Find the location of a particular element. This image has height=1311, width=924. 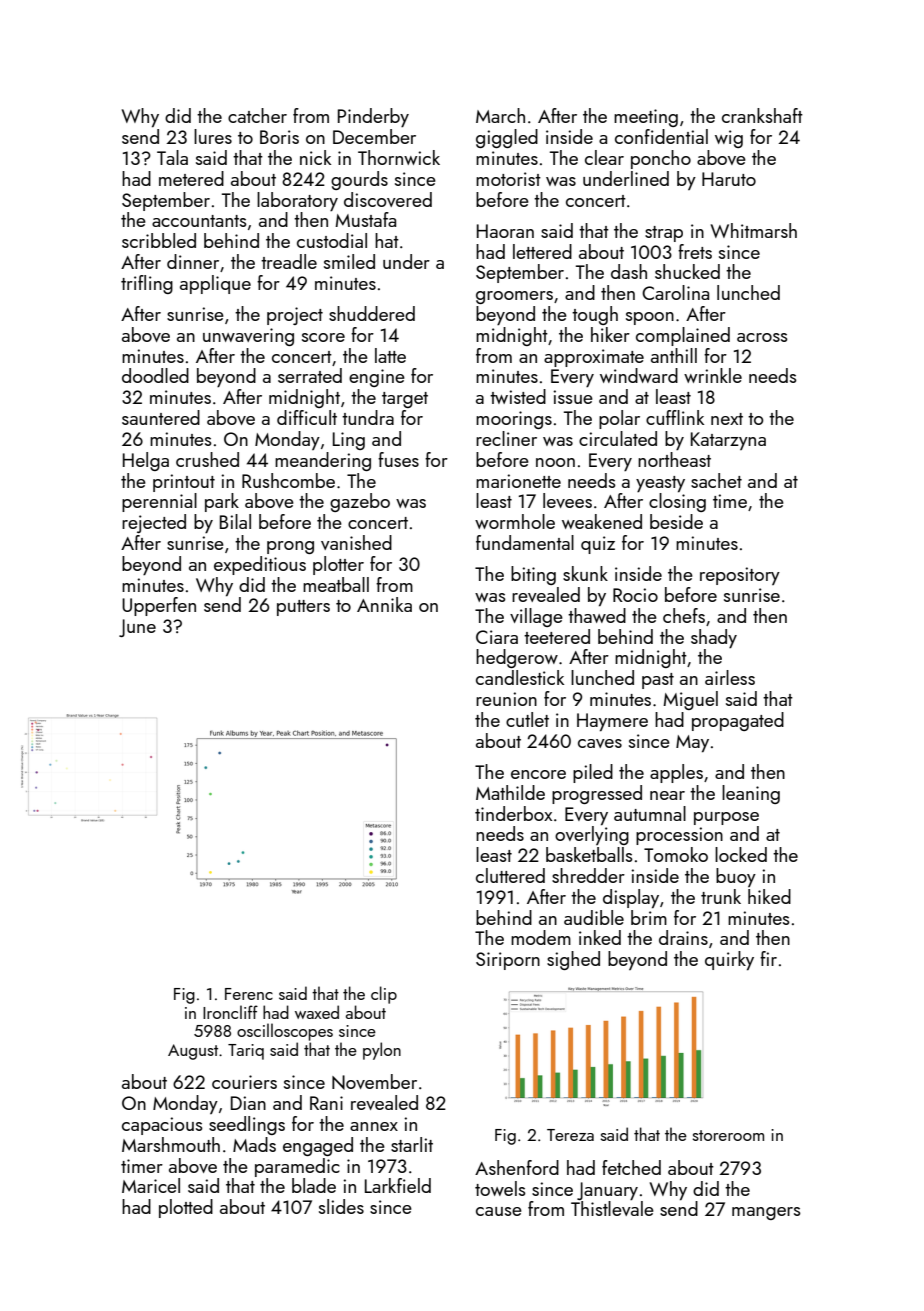

hiked is located at coordinates (769, 896).
